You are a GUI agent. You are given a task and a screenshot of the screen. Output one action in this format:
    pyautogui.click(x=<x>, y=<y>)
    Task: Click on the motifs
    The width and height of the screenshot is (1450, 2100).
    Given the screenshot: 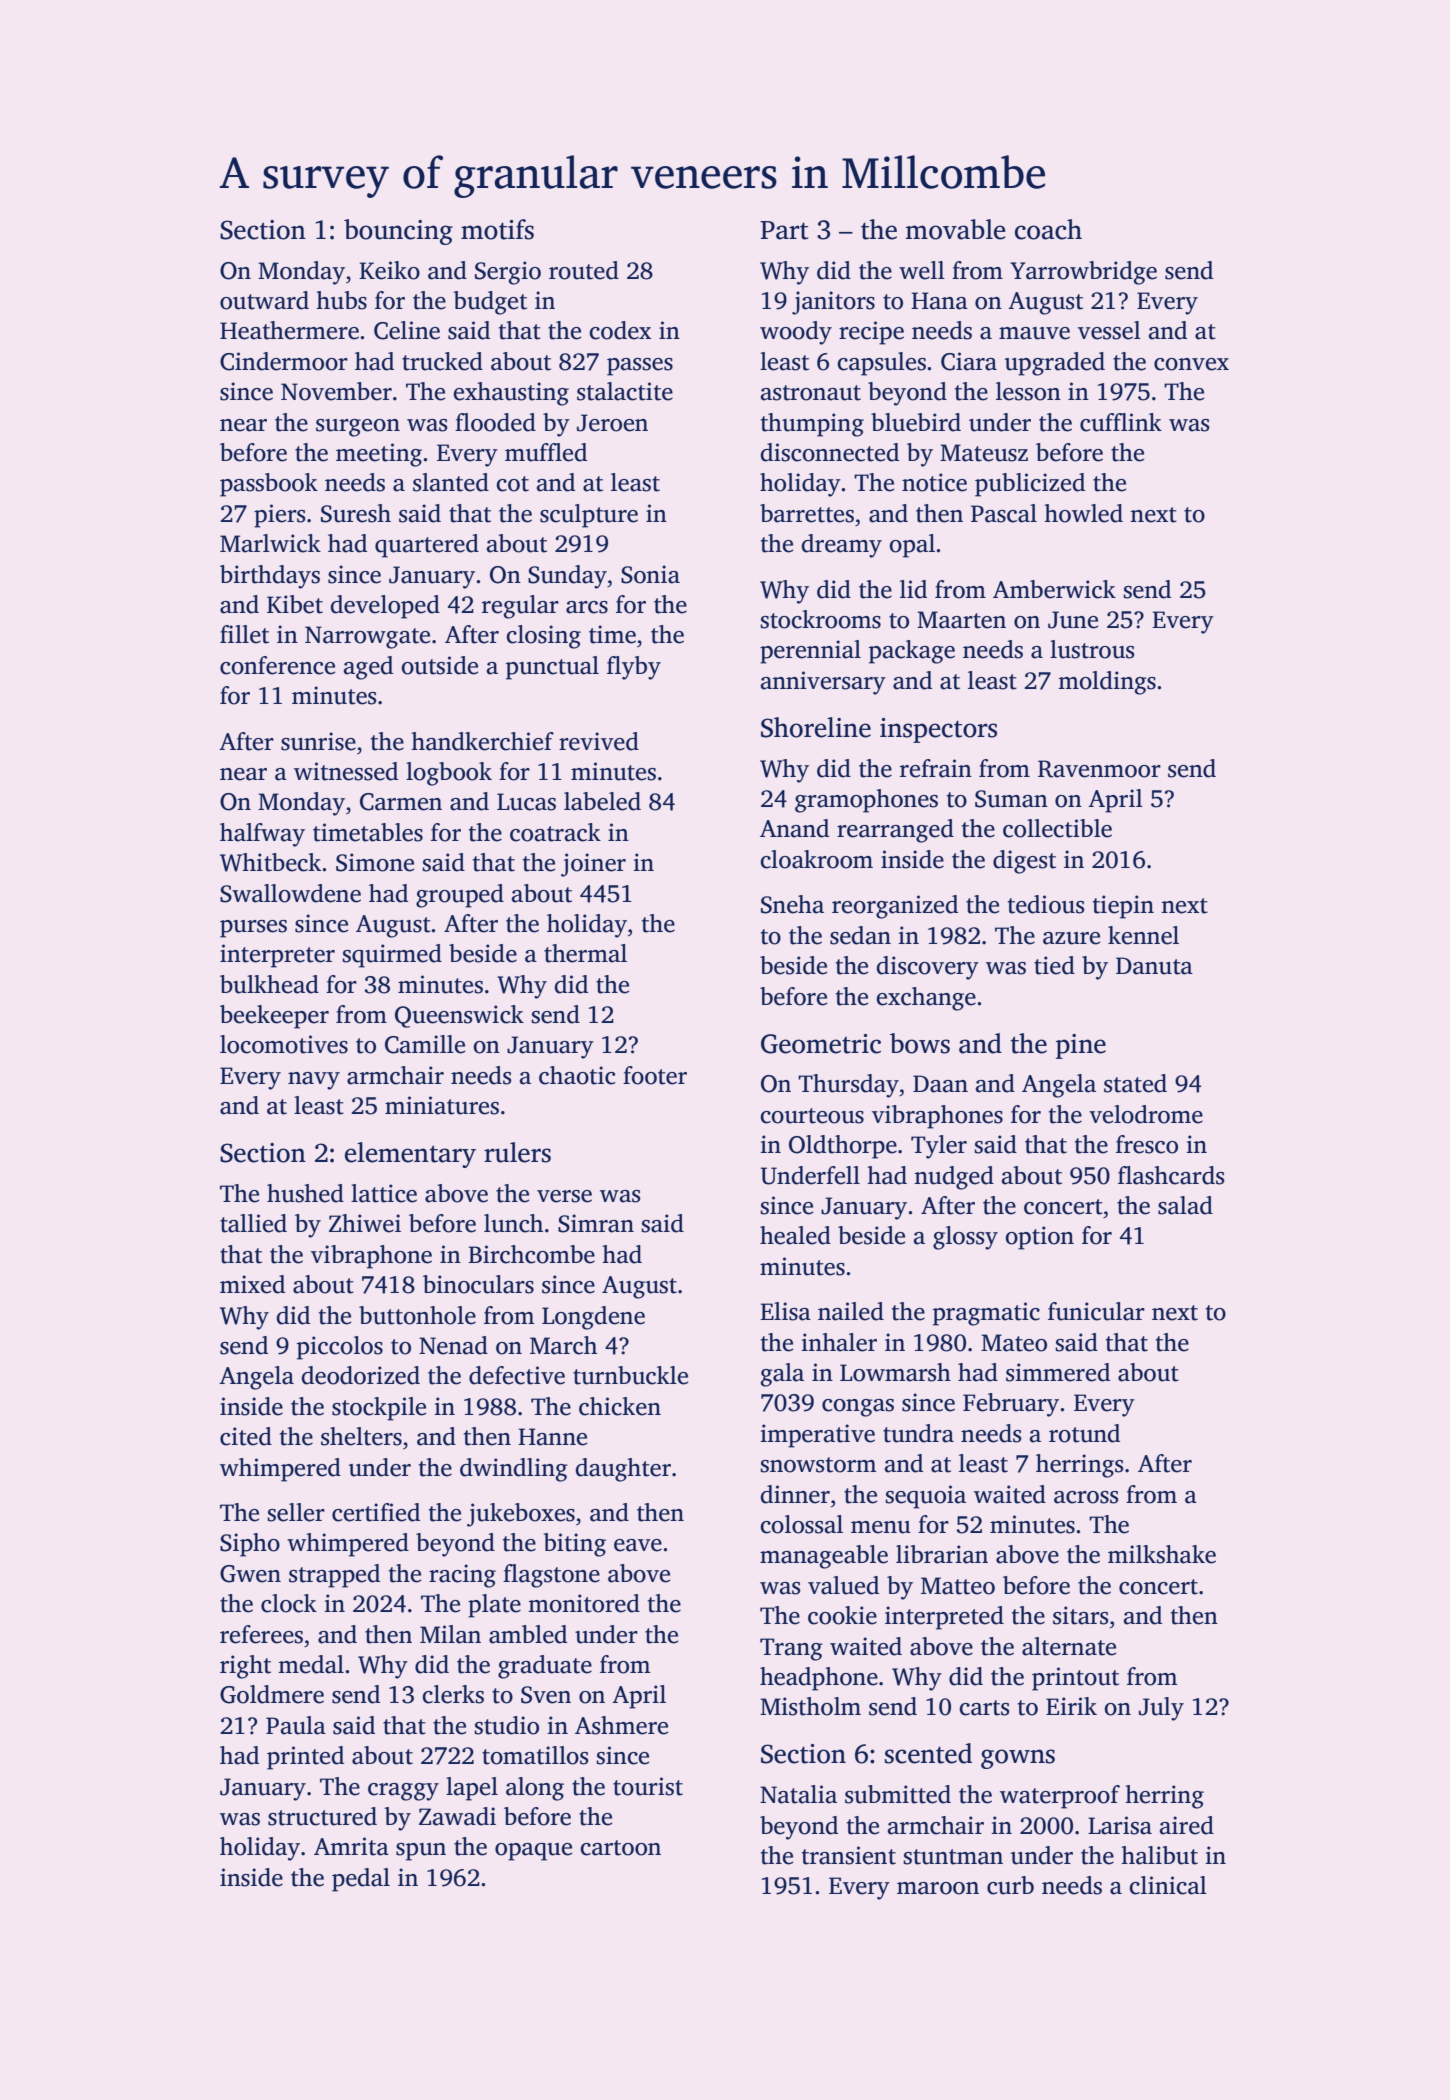 What is the action you would take?
    pyautogui.click(x=497, y=229)
